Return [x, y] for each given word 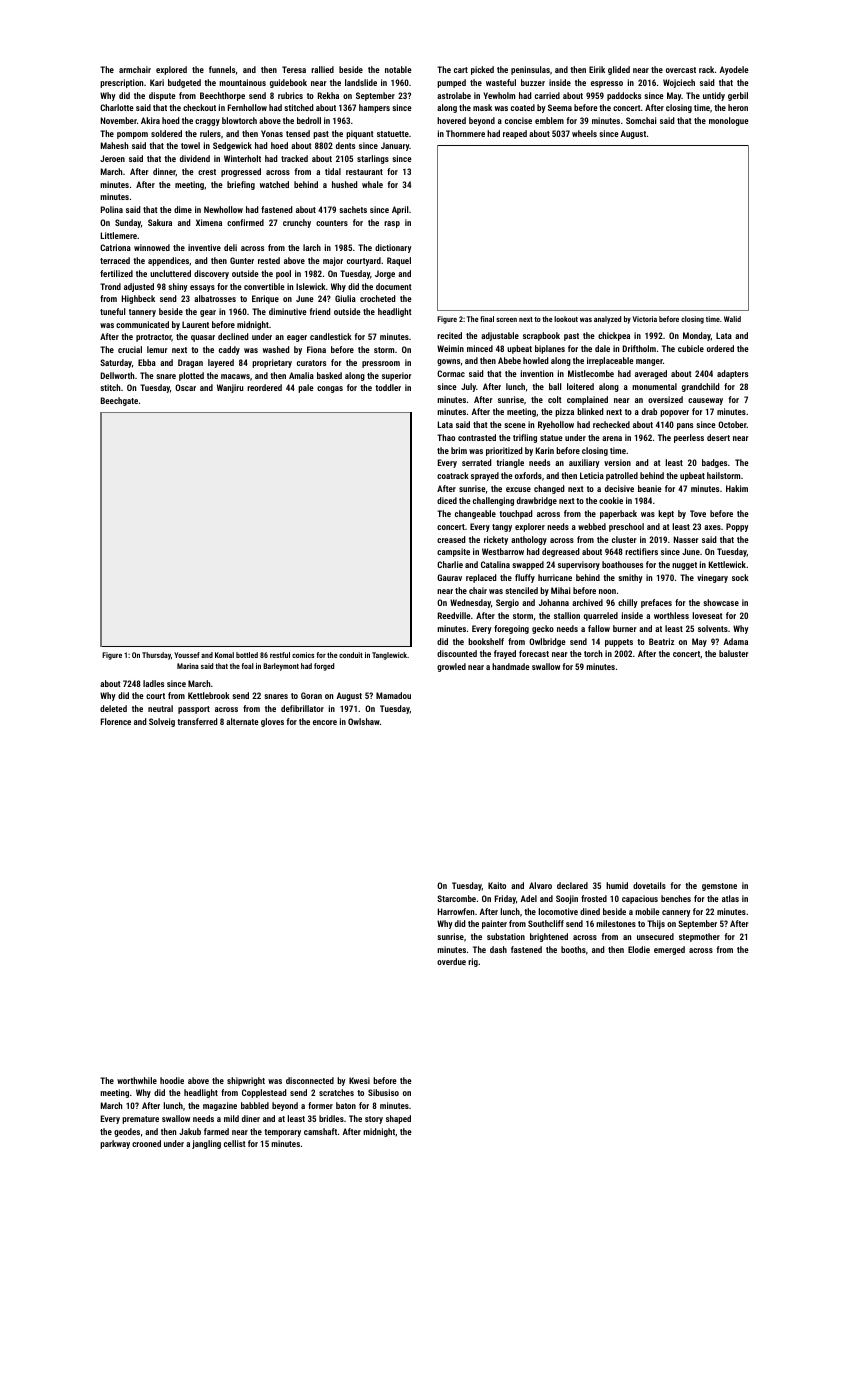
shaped [398, 1119]
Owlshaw [364, 721]
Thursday [156, 656]
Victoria [645, 319]
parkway [115, 1144]
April [400, 210]
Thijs [656, 924]
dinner [164, 172]
